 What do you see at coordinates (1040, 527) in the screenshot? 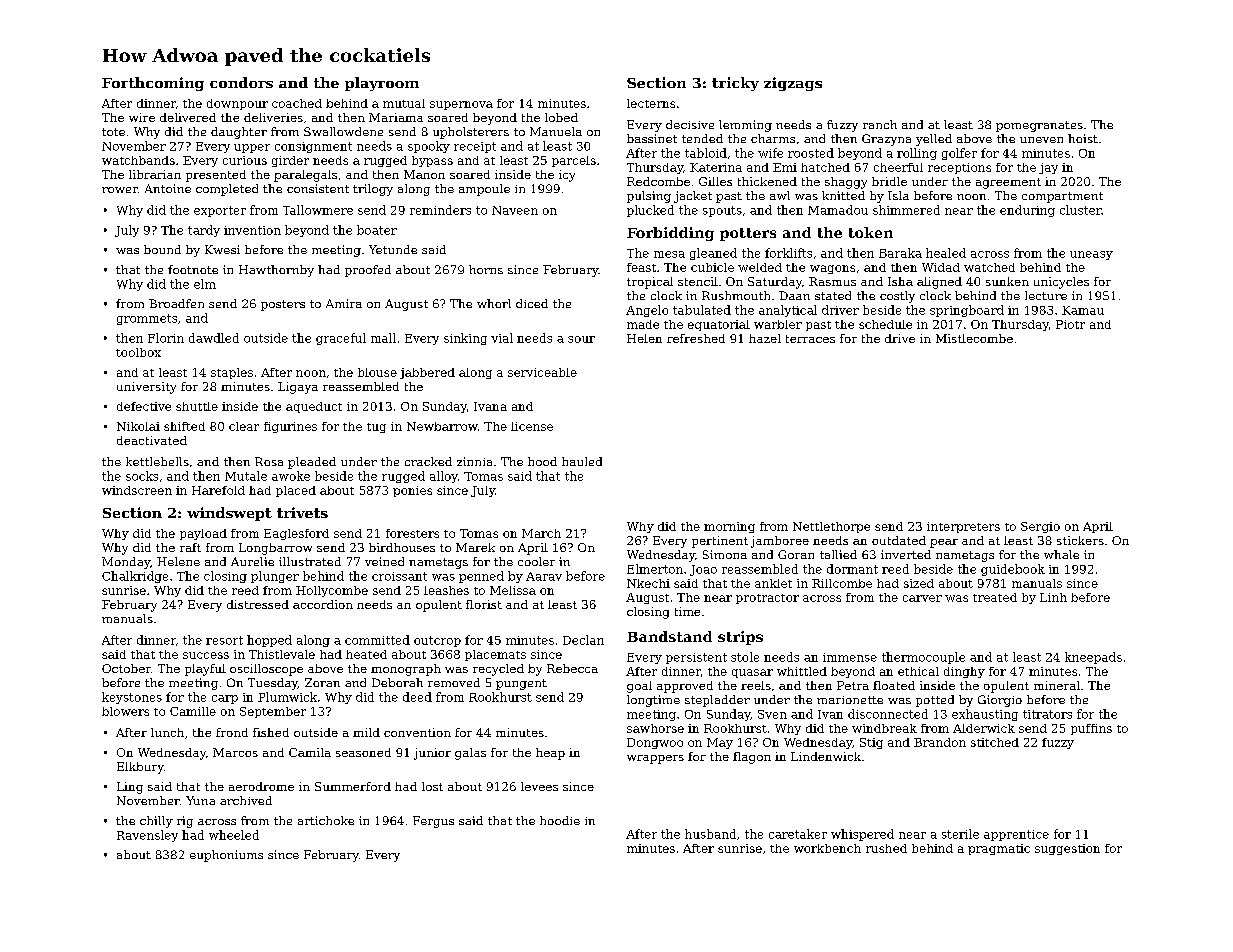
I see `Sergio` at bounding box center [1040, 527].
